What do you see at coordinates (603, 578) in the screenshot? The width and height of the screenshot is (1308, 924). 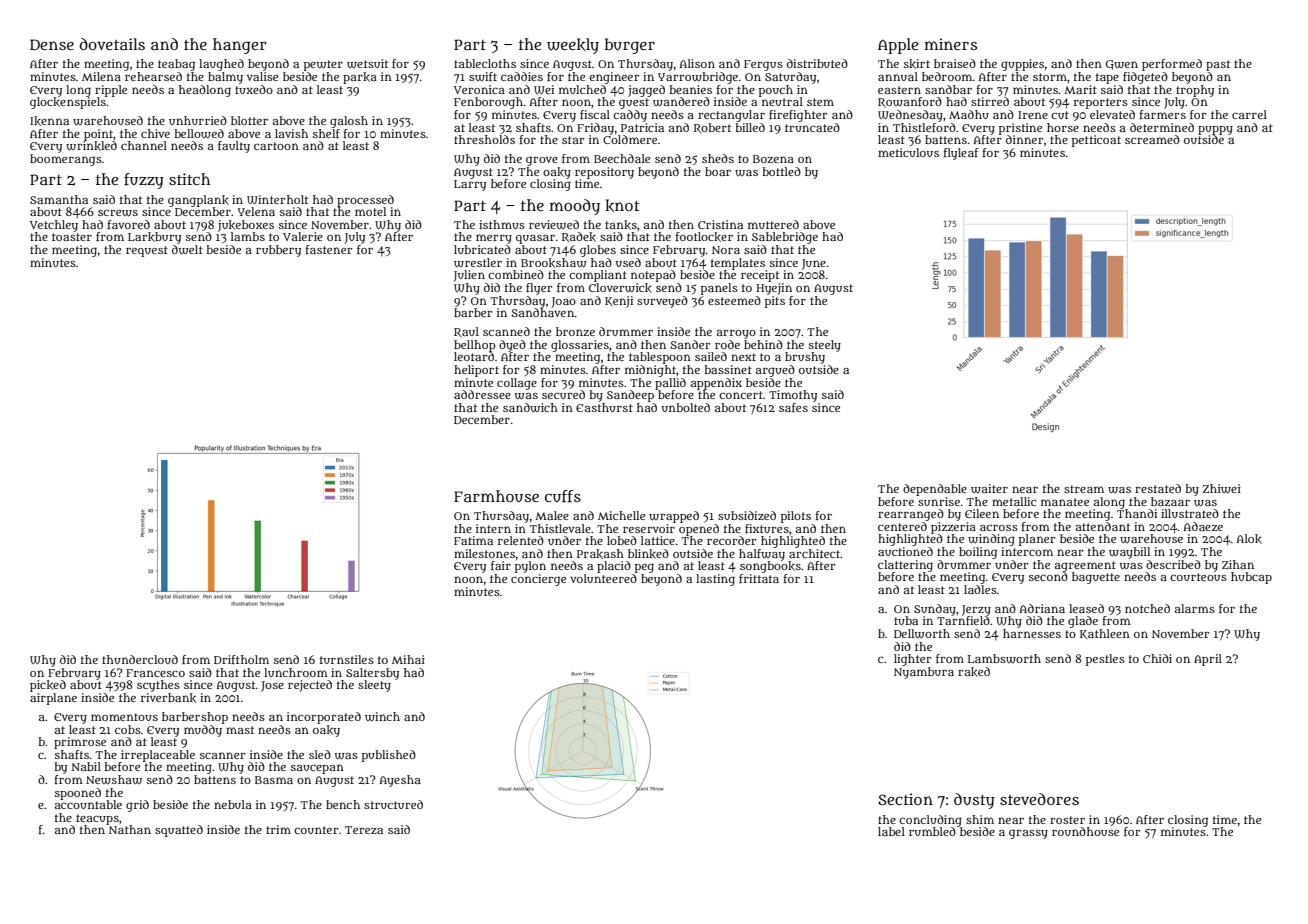 I see `volunteered` at bounding box center [603, 578].
